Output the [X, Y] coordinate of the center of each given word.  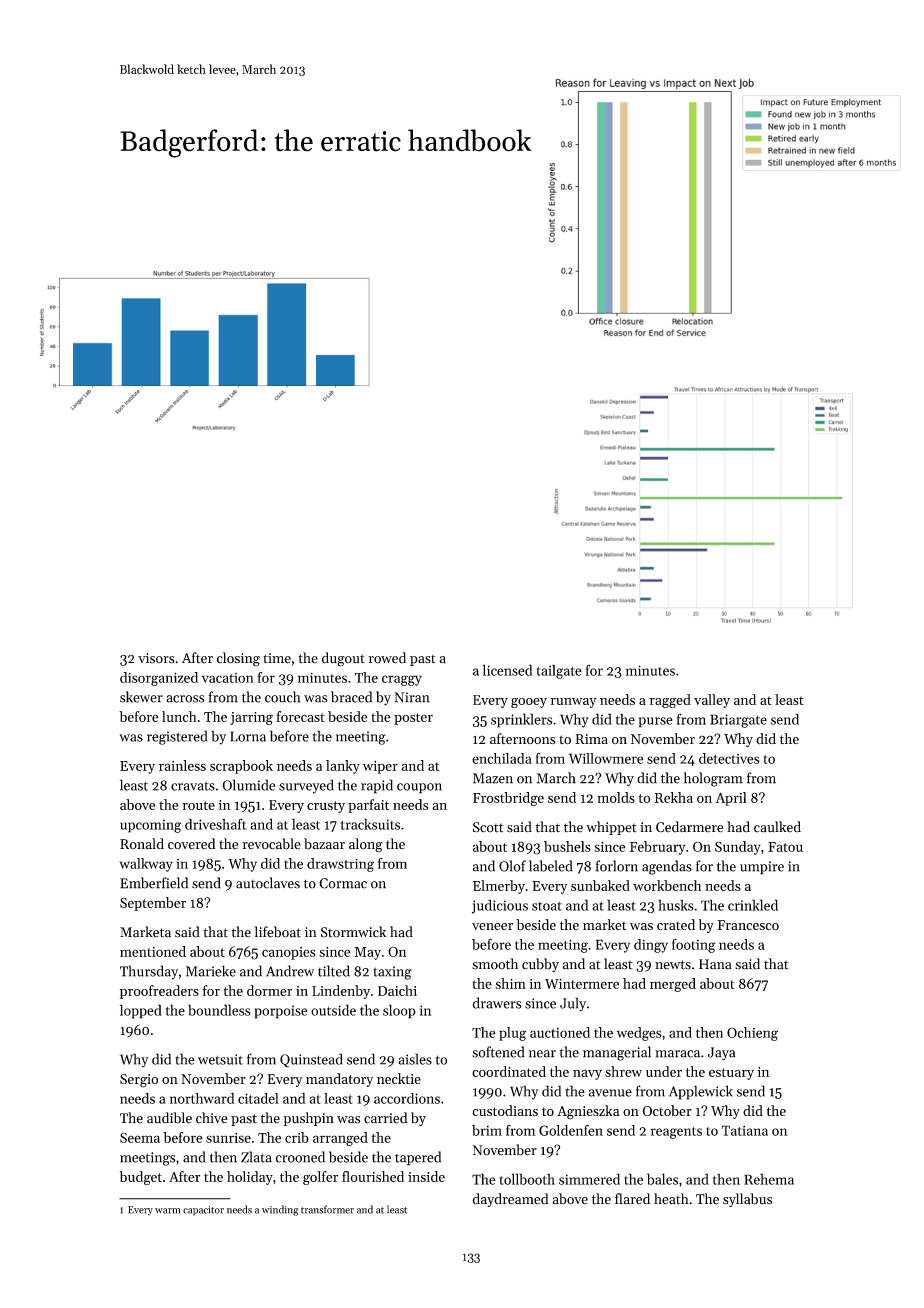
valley [712, 701]
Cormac [343, 883]
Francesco [748, 925]
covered [191, 844]
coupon [419, 788]
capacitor [203, 1211]
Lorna [248, 736]
